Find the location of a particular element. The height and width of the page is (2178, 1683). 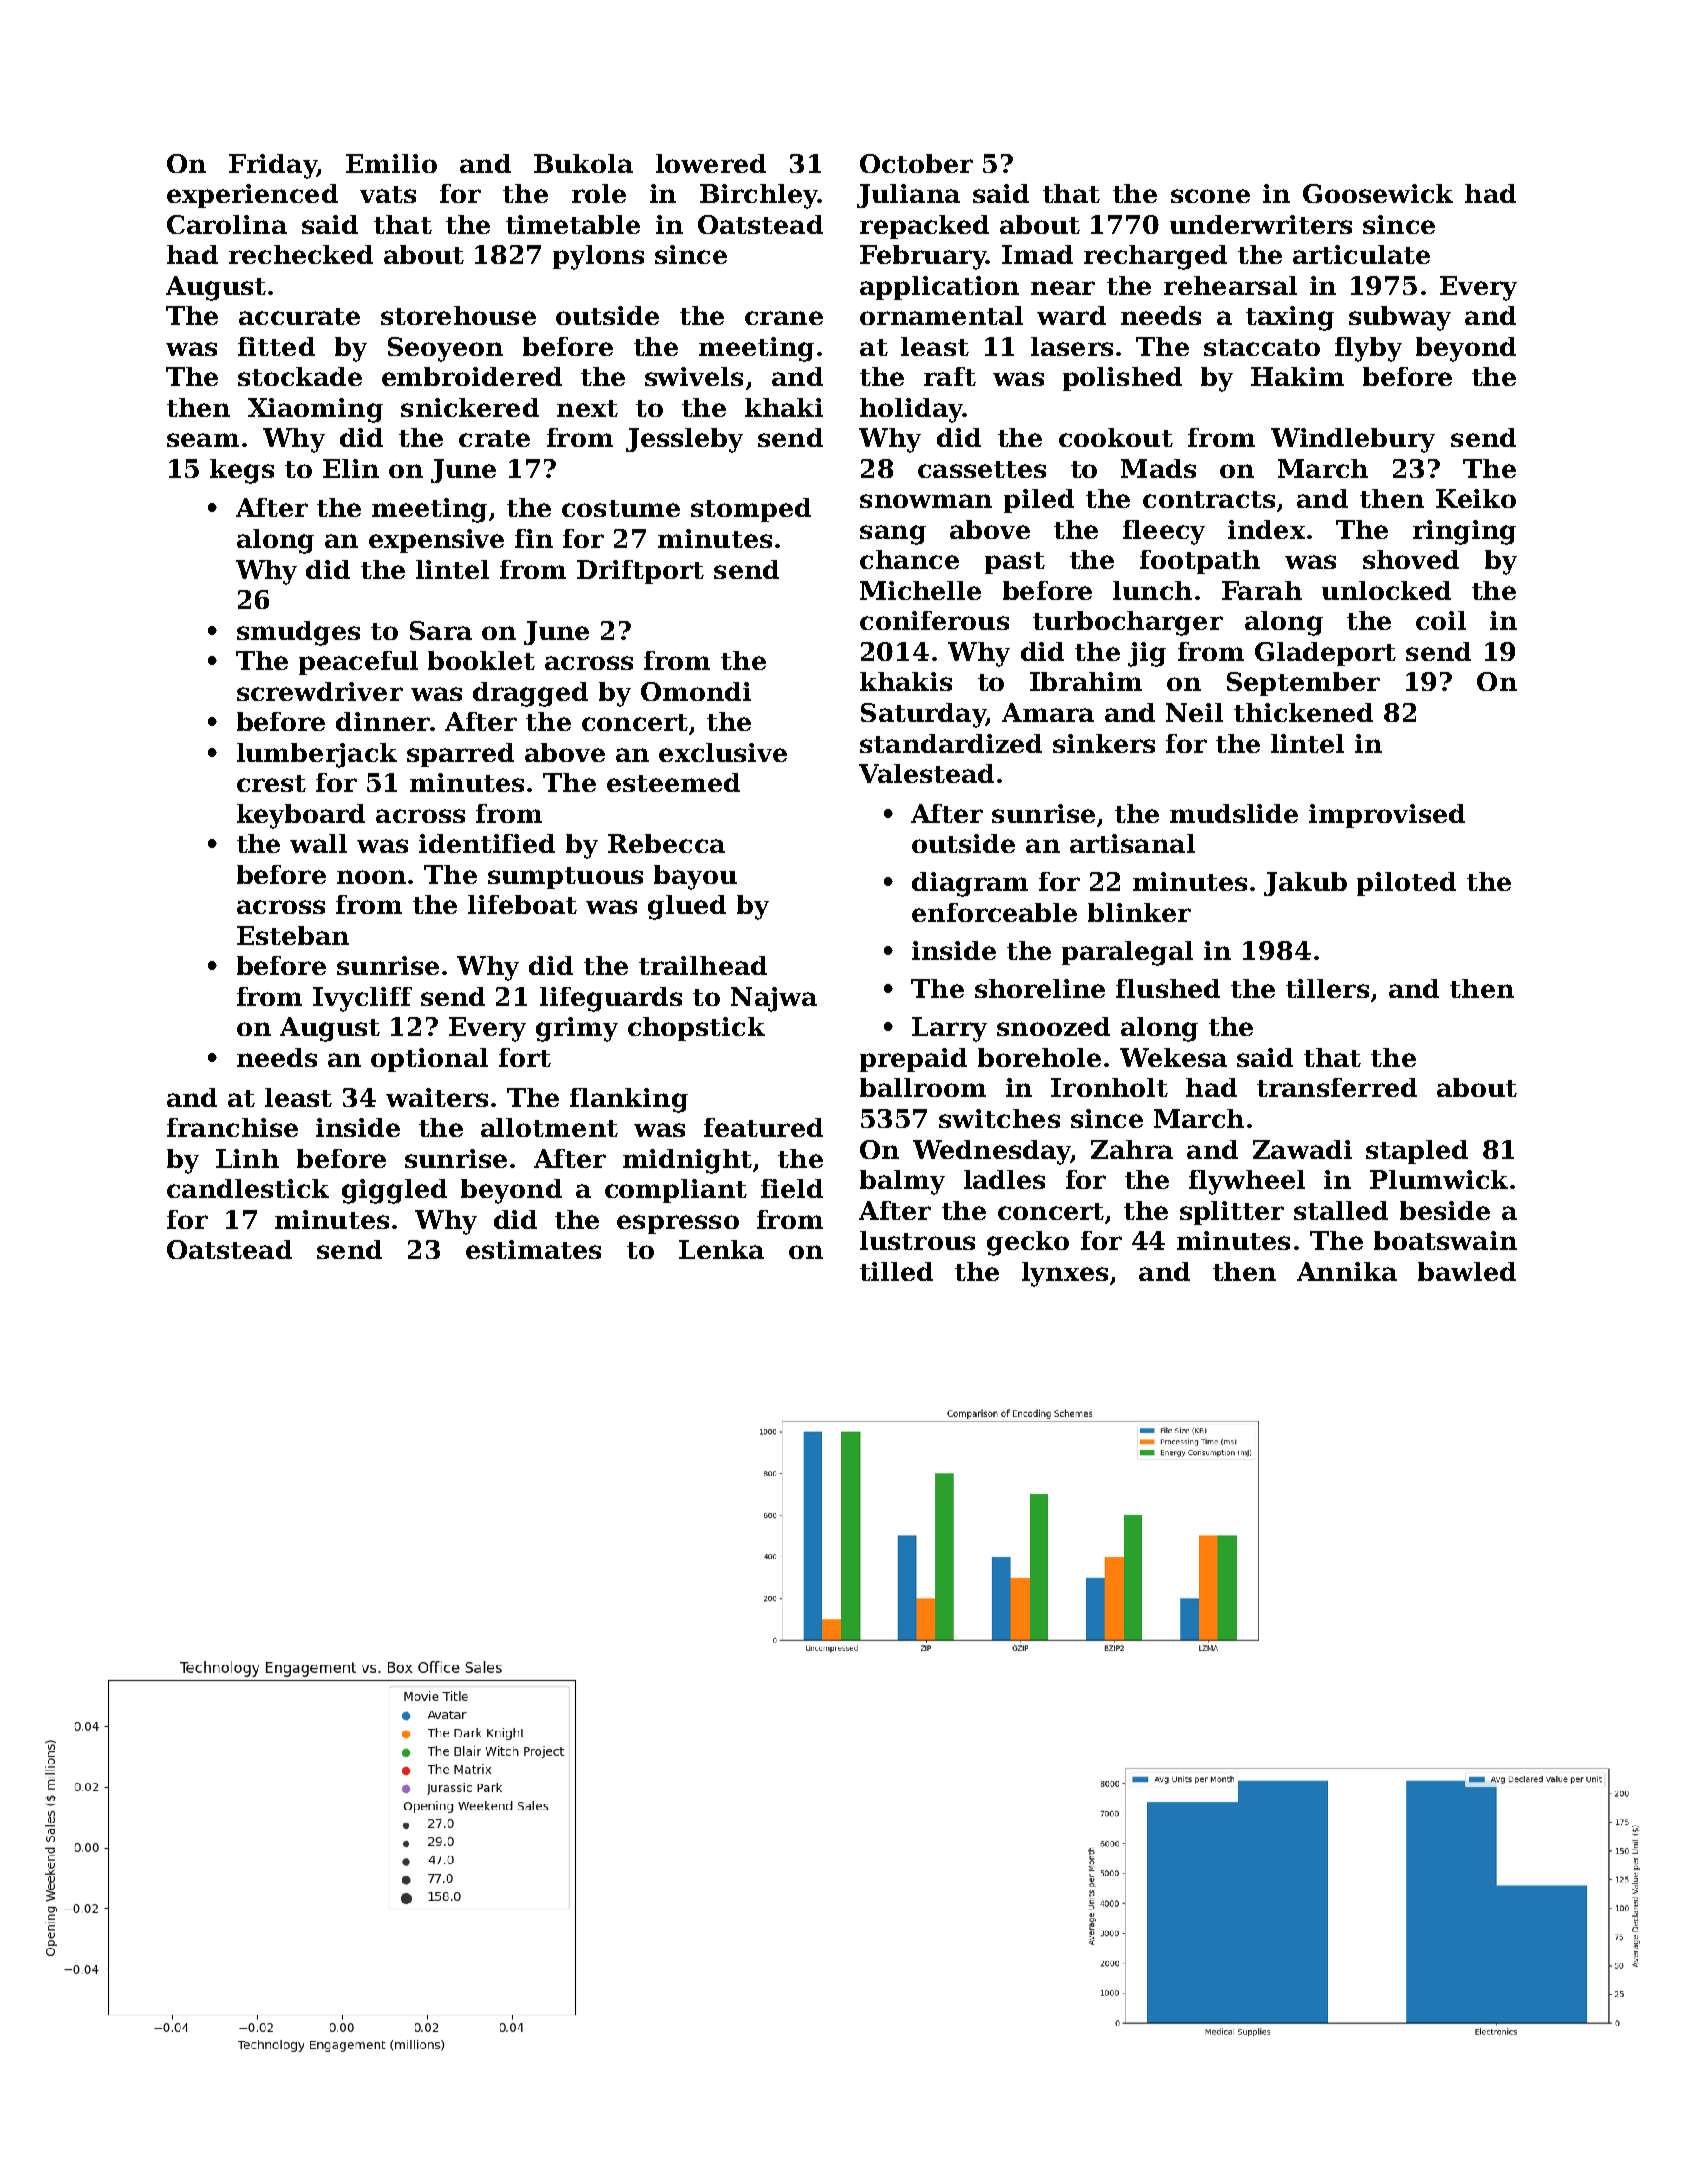

ornamental is located at coordinates (941, 315).
